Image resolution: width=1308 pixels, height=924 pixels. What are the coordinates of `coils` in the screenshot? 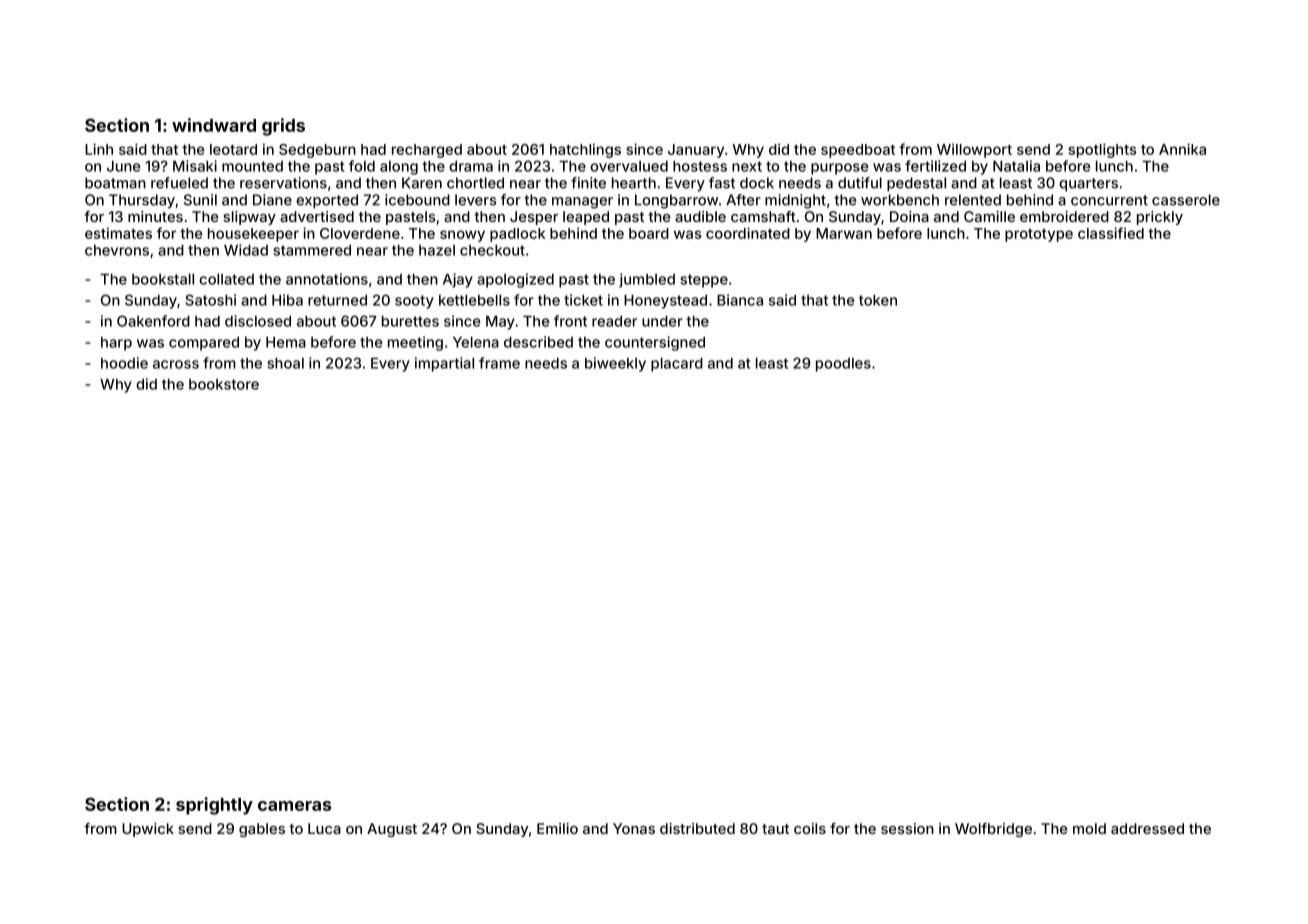 It's located at (810, 828).
